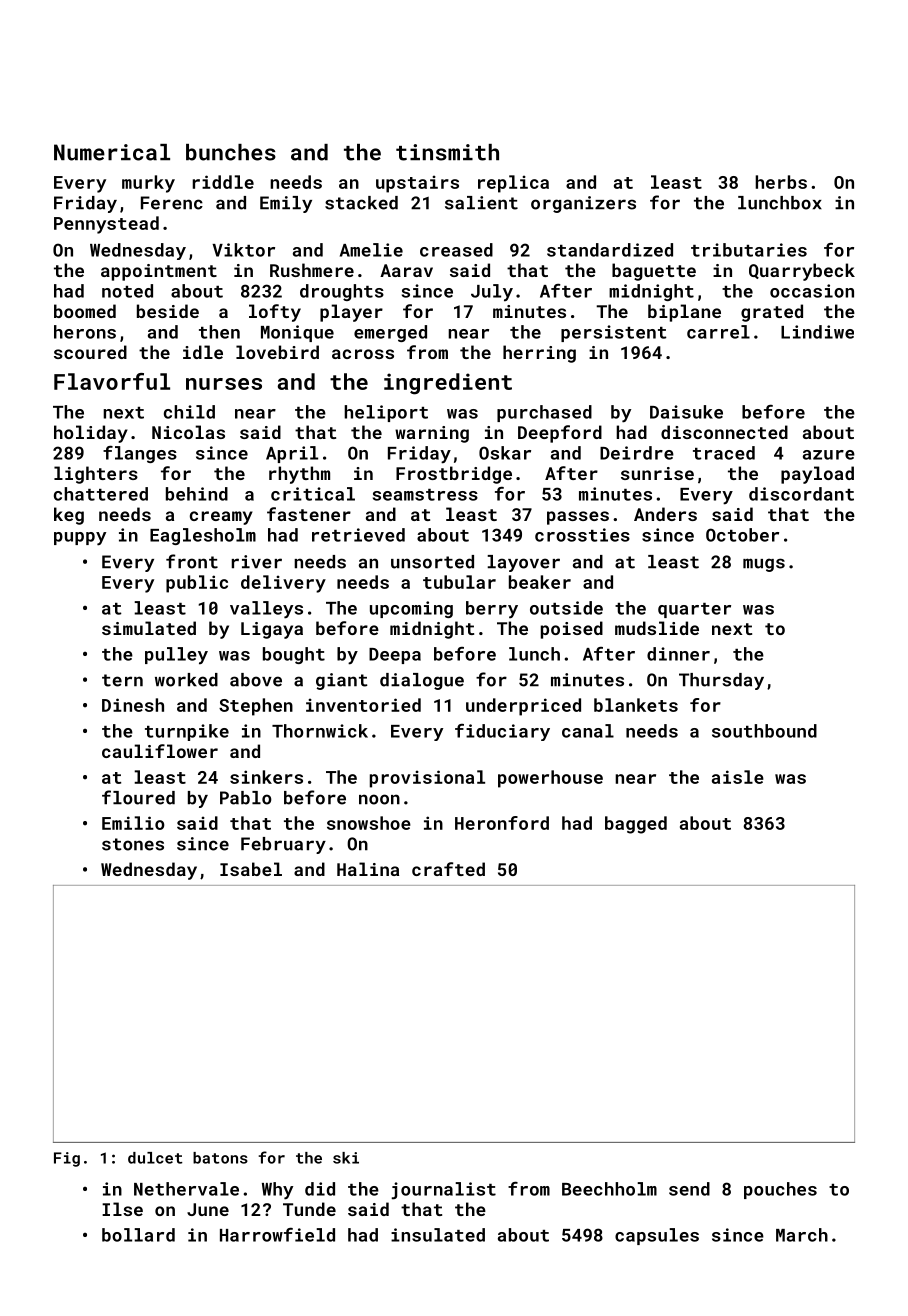 The image size is (908, 1316). What do you see at coordinates (266, 610) in the document?
I see `valleys` at bounding box center [266, 610].
